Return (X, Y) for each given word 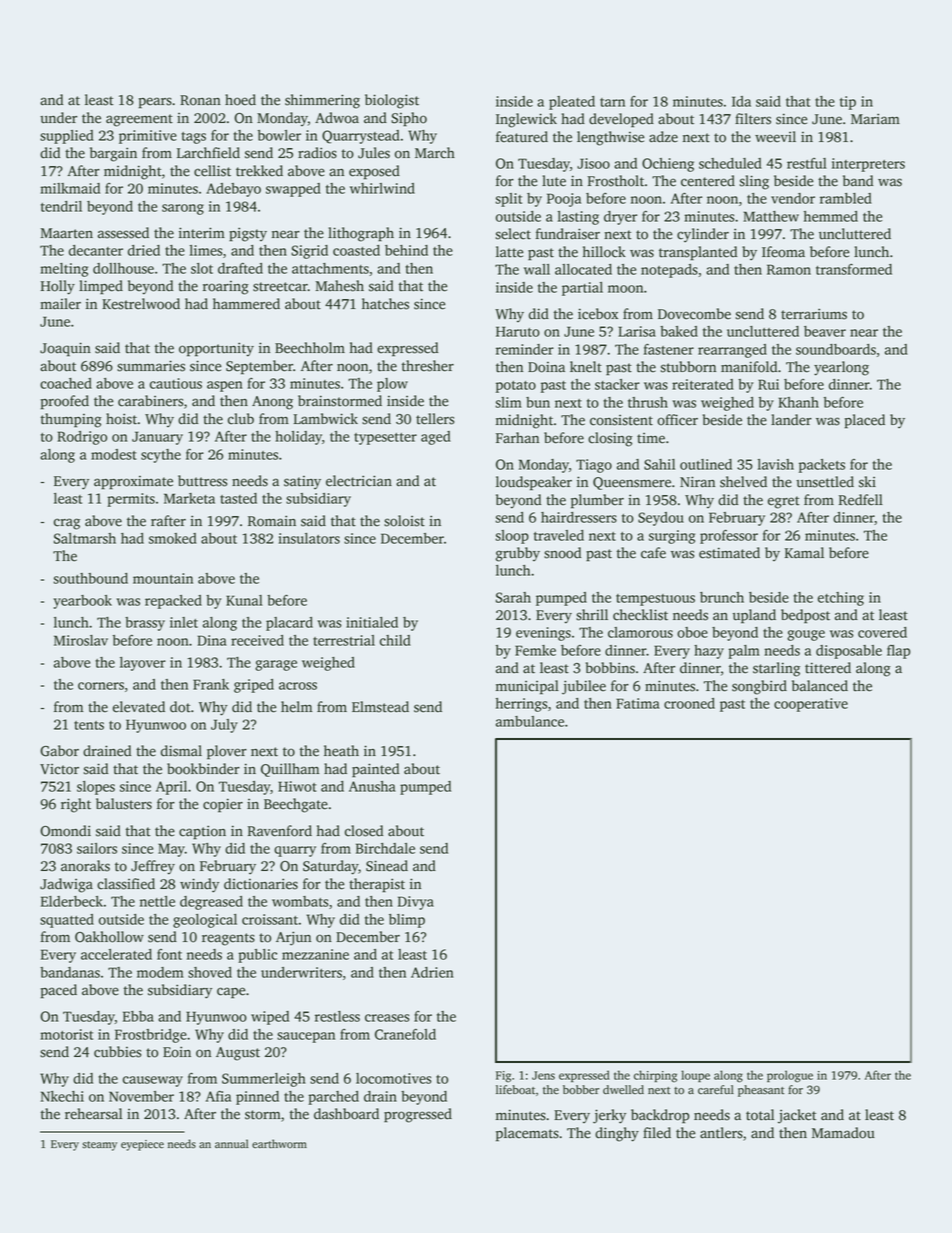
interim (202, 233)
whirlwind (382, 188)
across (298, 686)
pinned (257, 1098)
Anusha (372, 786)
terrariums (814, 314)
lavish (776, 464)
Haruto (518, 331)
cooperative (811, 705)
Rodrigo (82, 438)
